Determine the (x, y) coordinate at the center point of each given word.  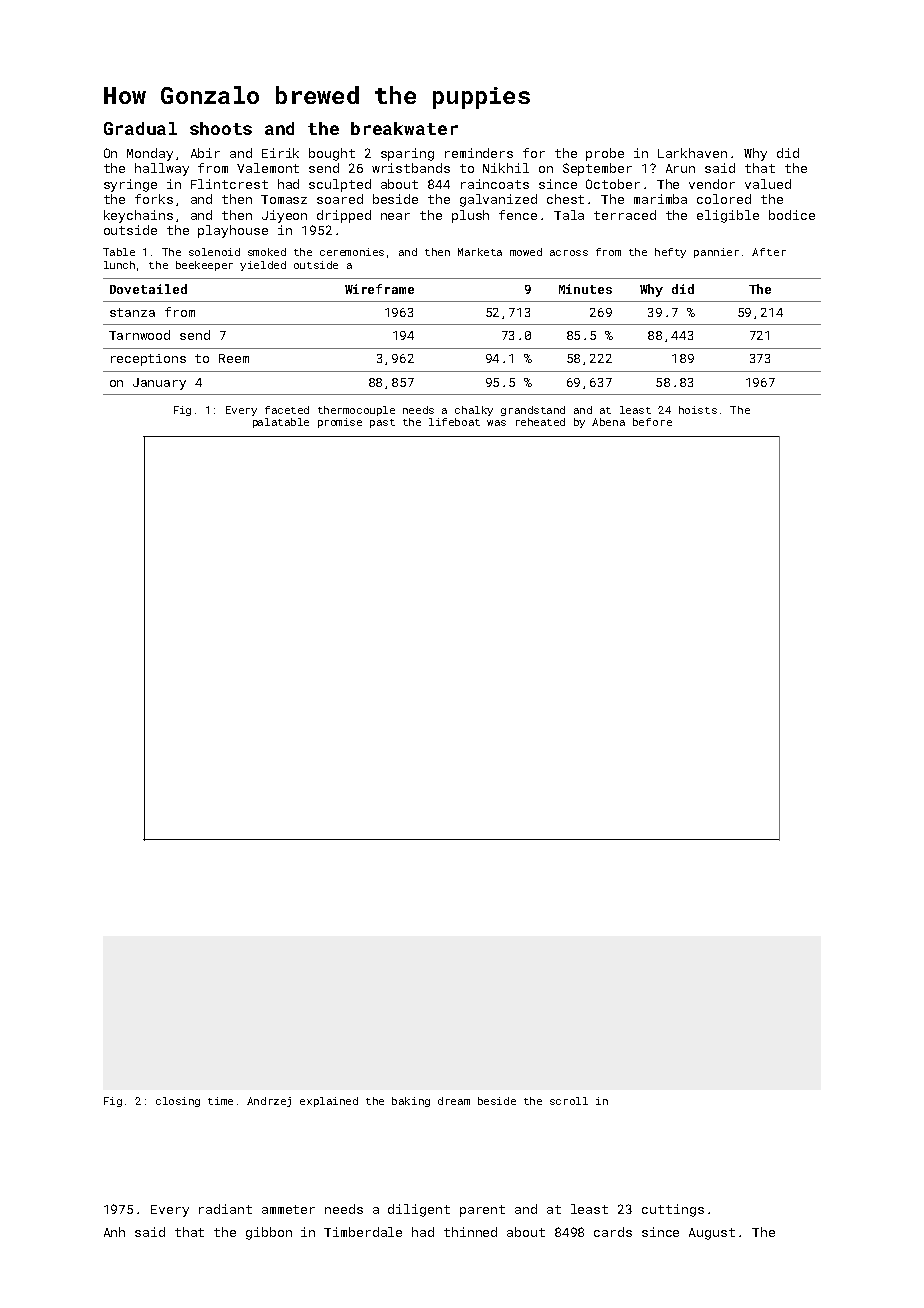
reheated (540, 422)
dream (454, 1101)
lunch (119, 265)
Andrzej (269, 1102)
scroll (569, 1101)
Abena (608, 422)
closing (178, 1102)
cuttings (673, 1210)
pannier (716, 253)
